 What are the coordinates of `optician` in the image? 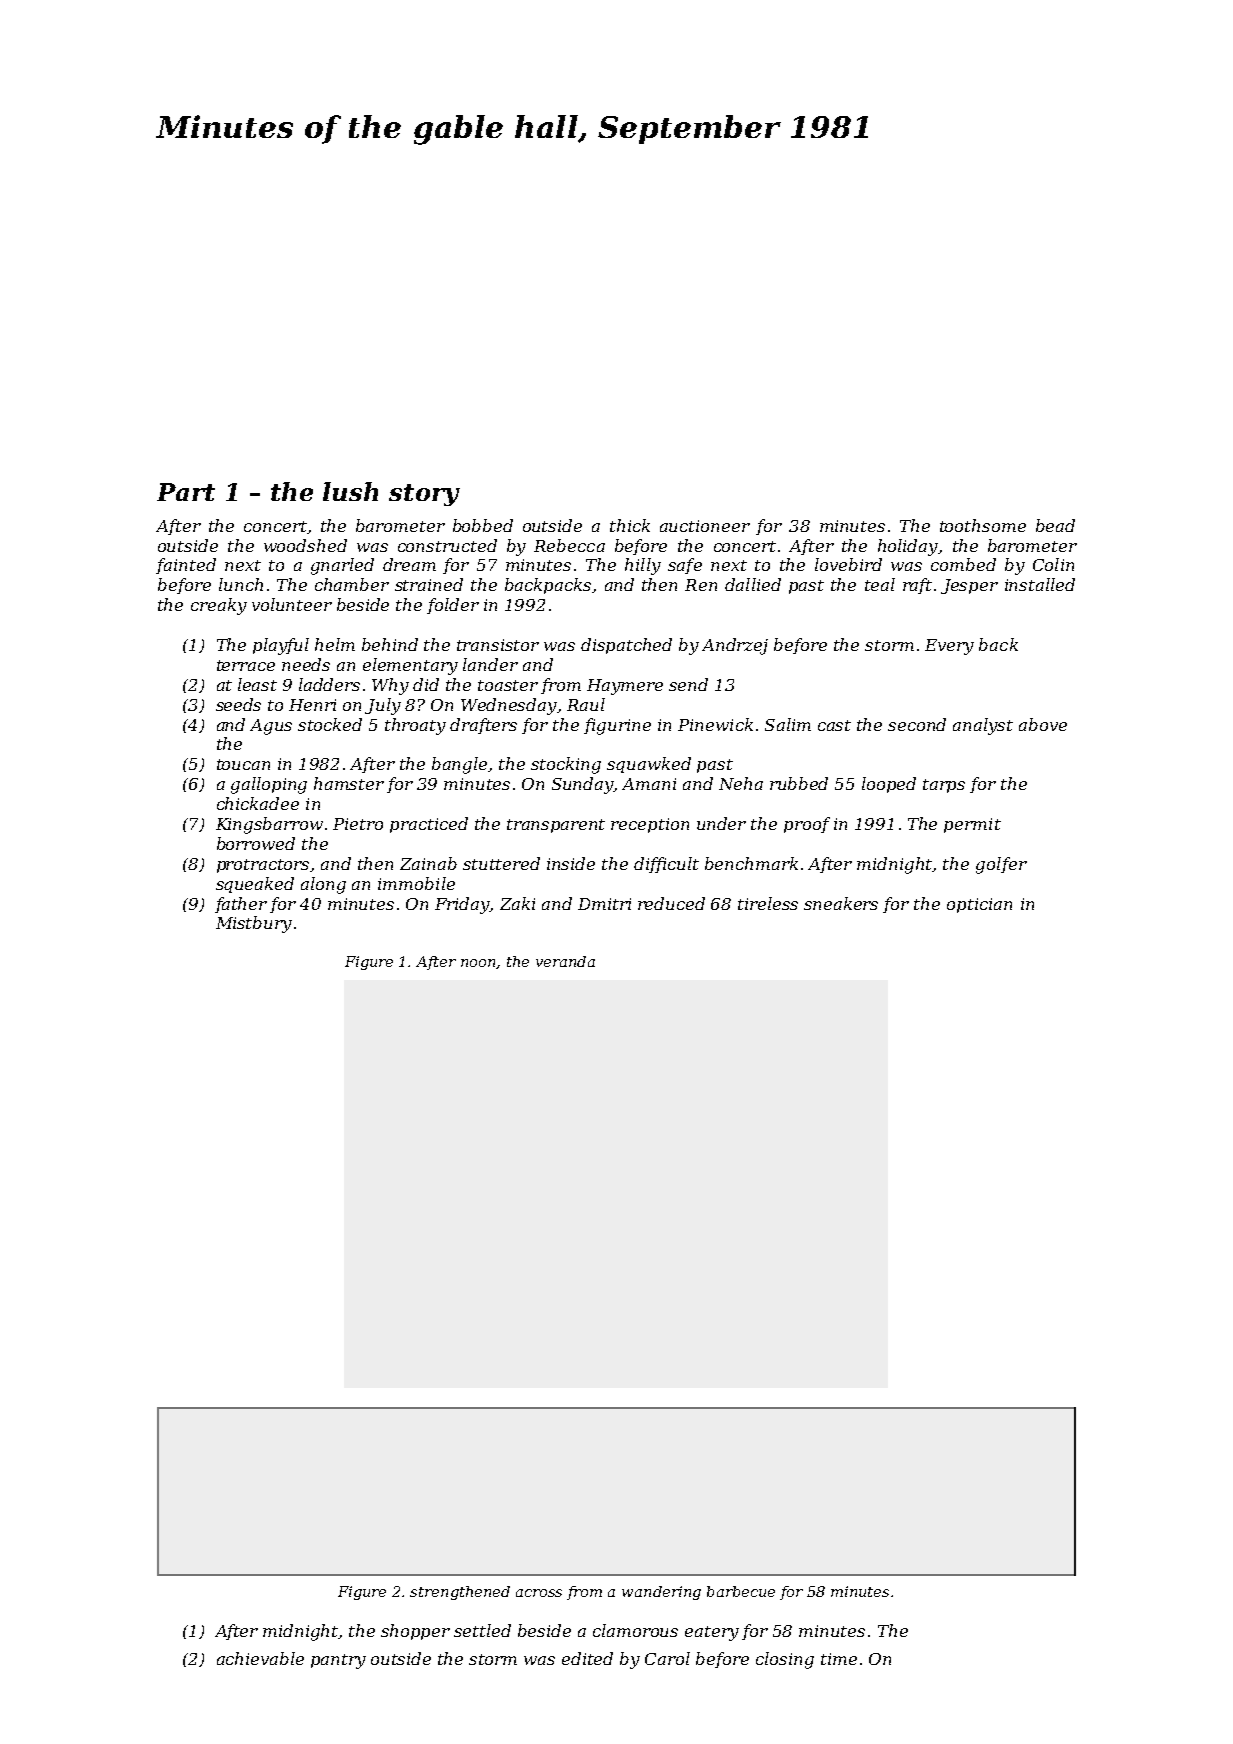 It's located at (979, 905).
